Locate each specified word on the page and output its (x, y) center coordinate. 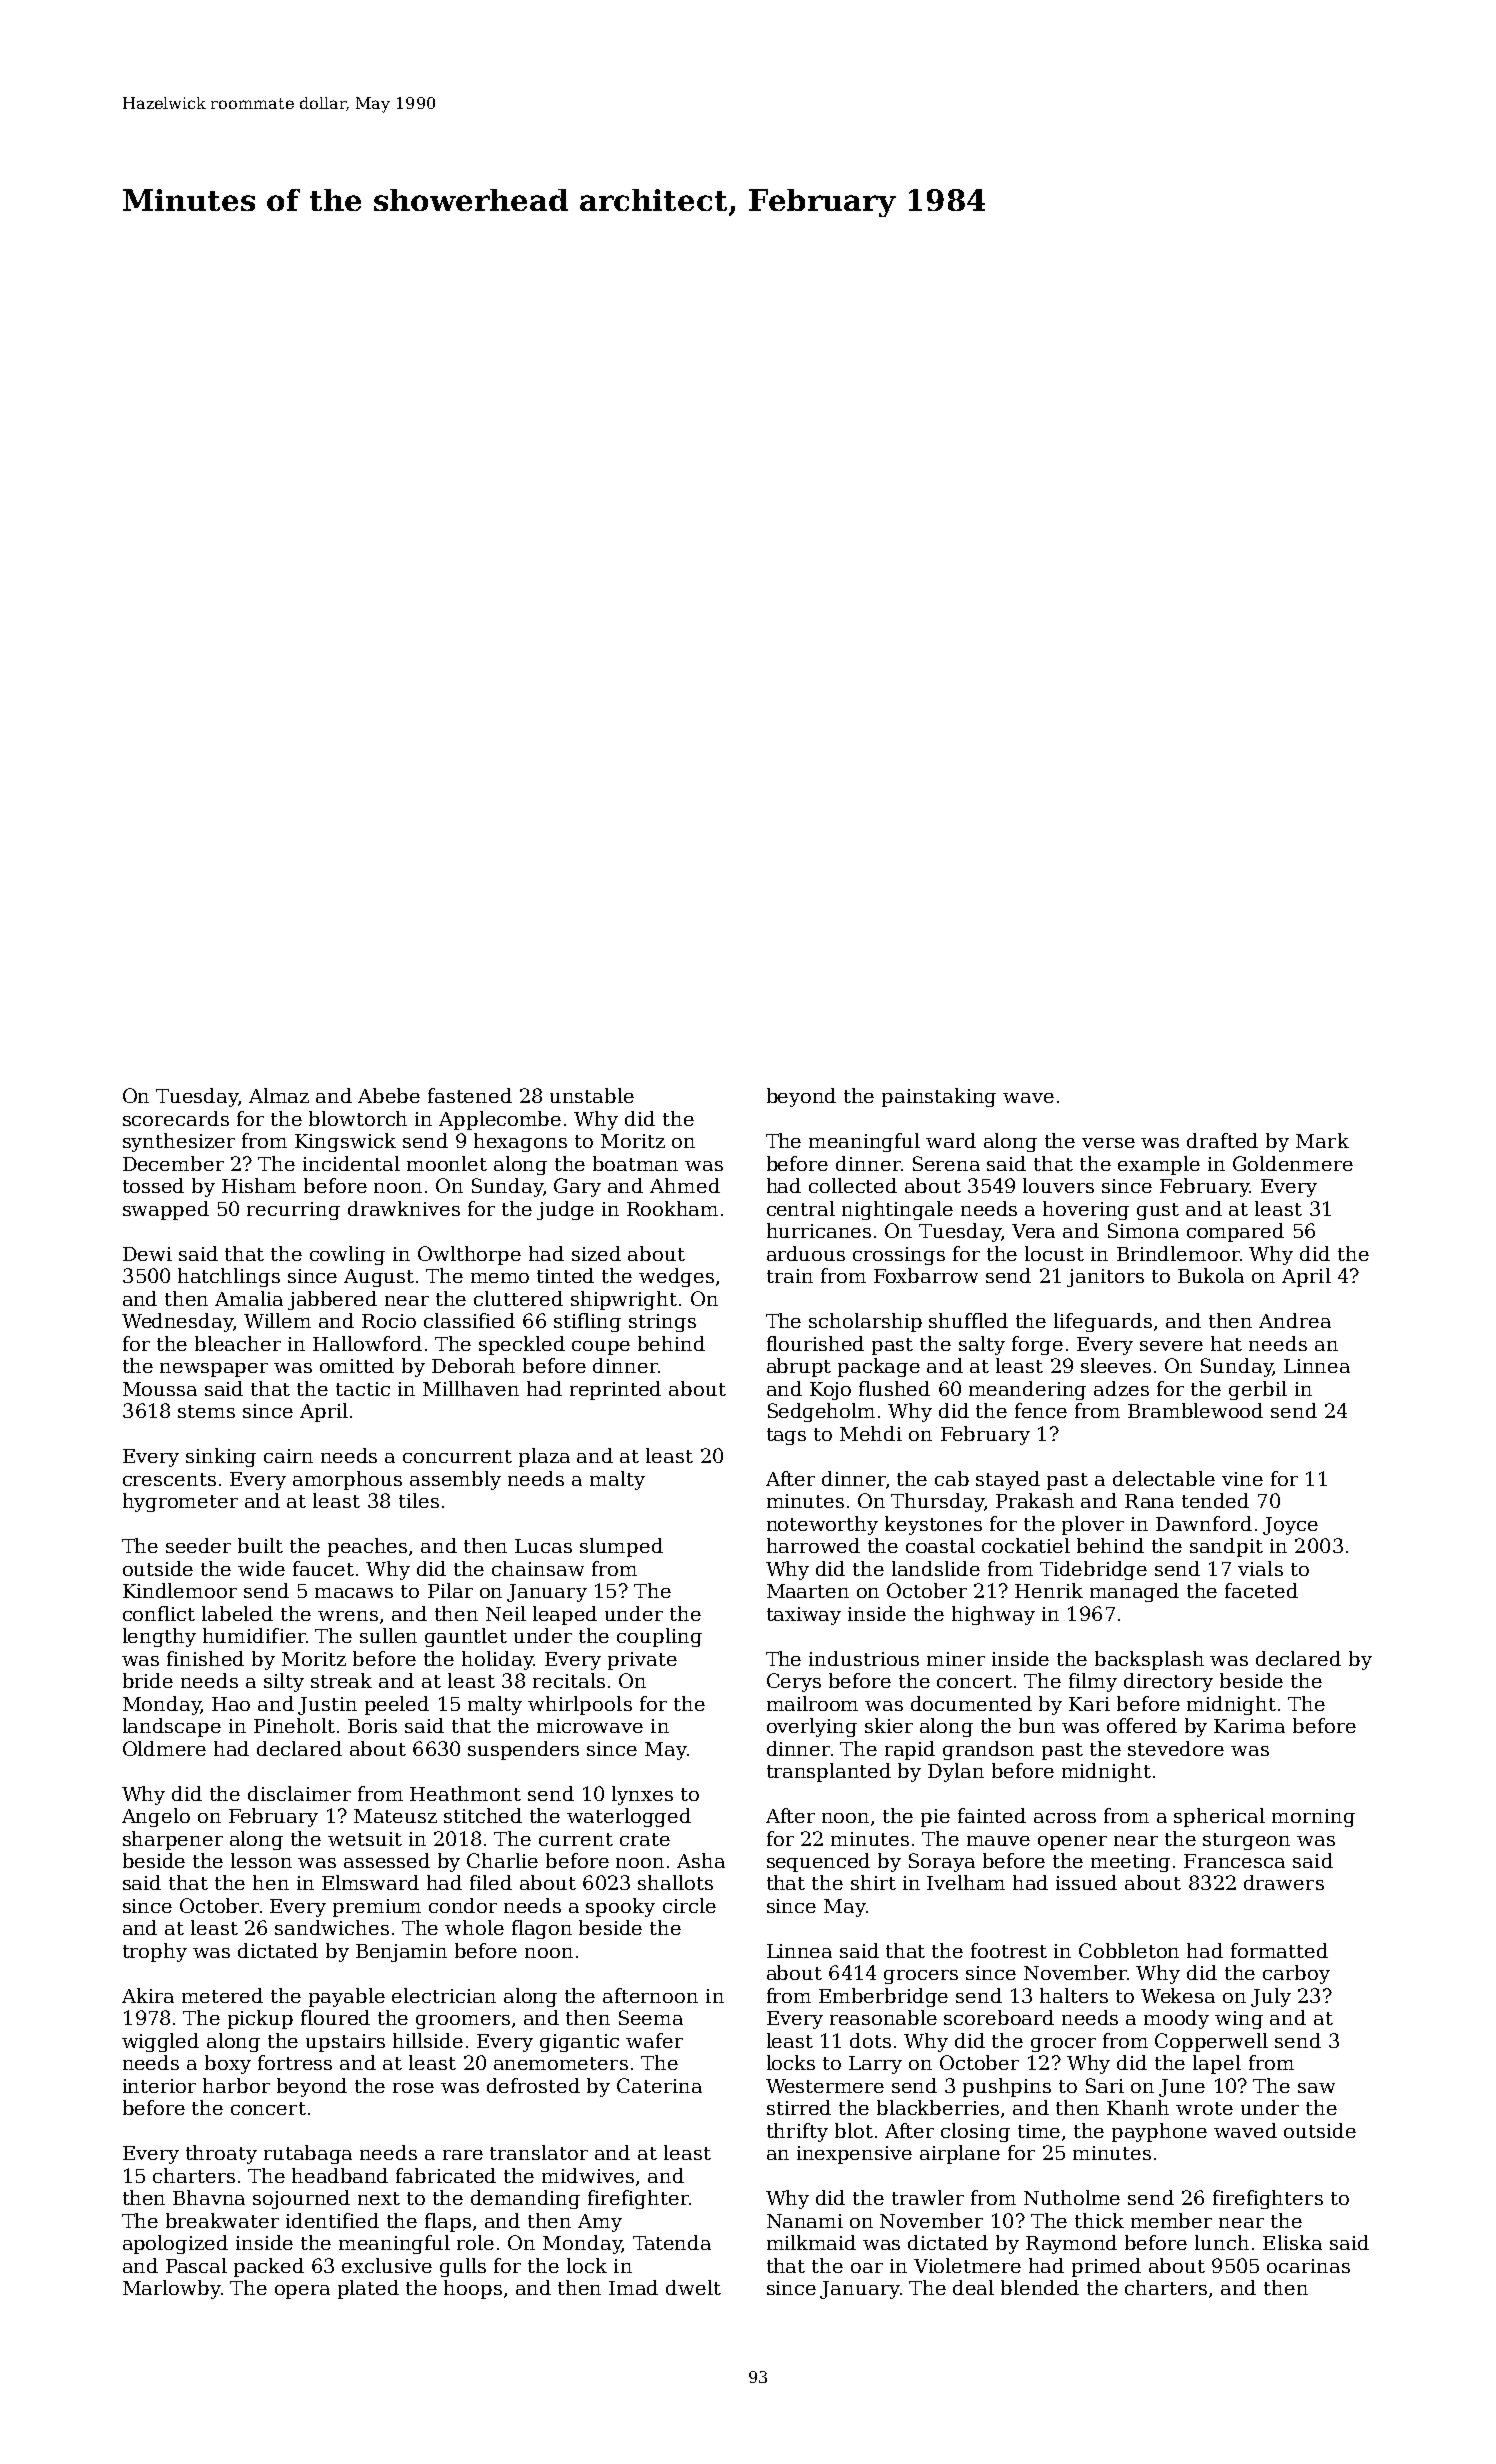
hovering (1086, 1210)
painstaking (939, 1097)
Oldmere (164, 1748)
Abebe (389, 1095)
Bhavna (209, 2197)
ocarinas (1308, 2266)
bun (1037, 1725)
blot (854, 2130)
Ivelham (966, 1882)
